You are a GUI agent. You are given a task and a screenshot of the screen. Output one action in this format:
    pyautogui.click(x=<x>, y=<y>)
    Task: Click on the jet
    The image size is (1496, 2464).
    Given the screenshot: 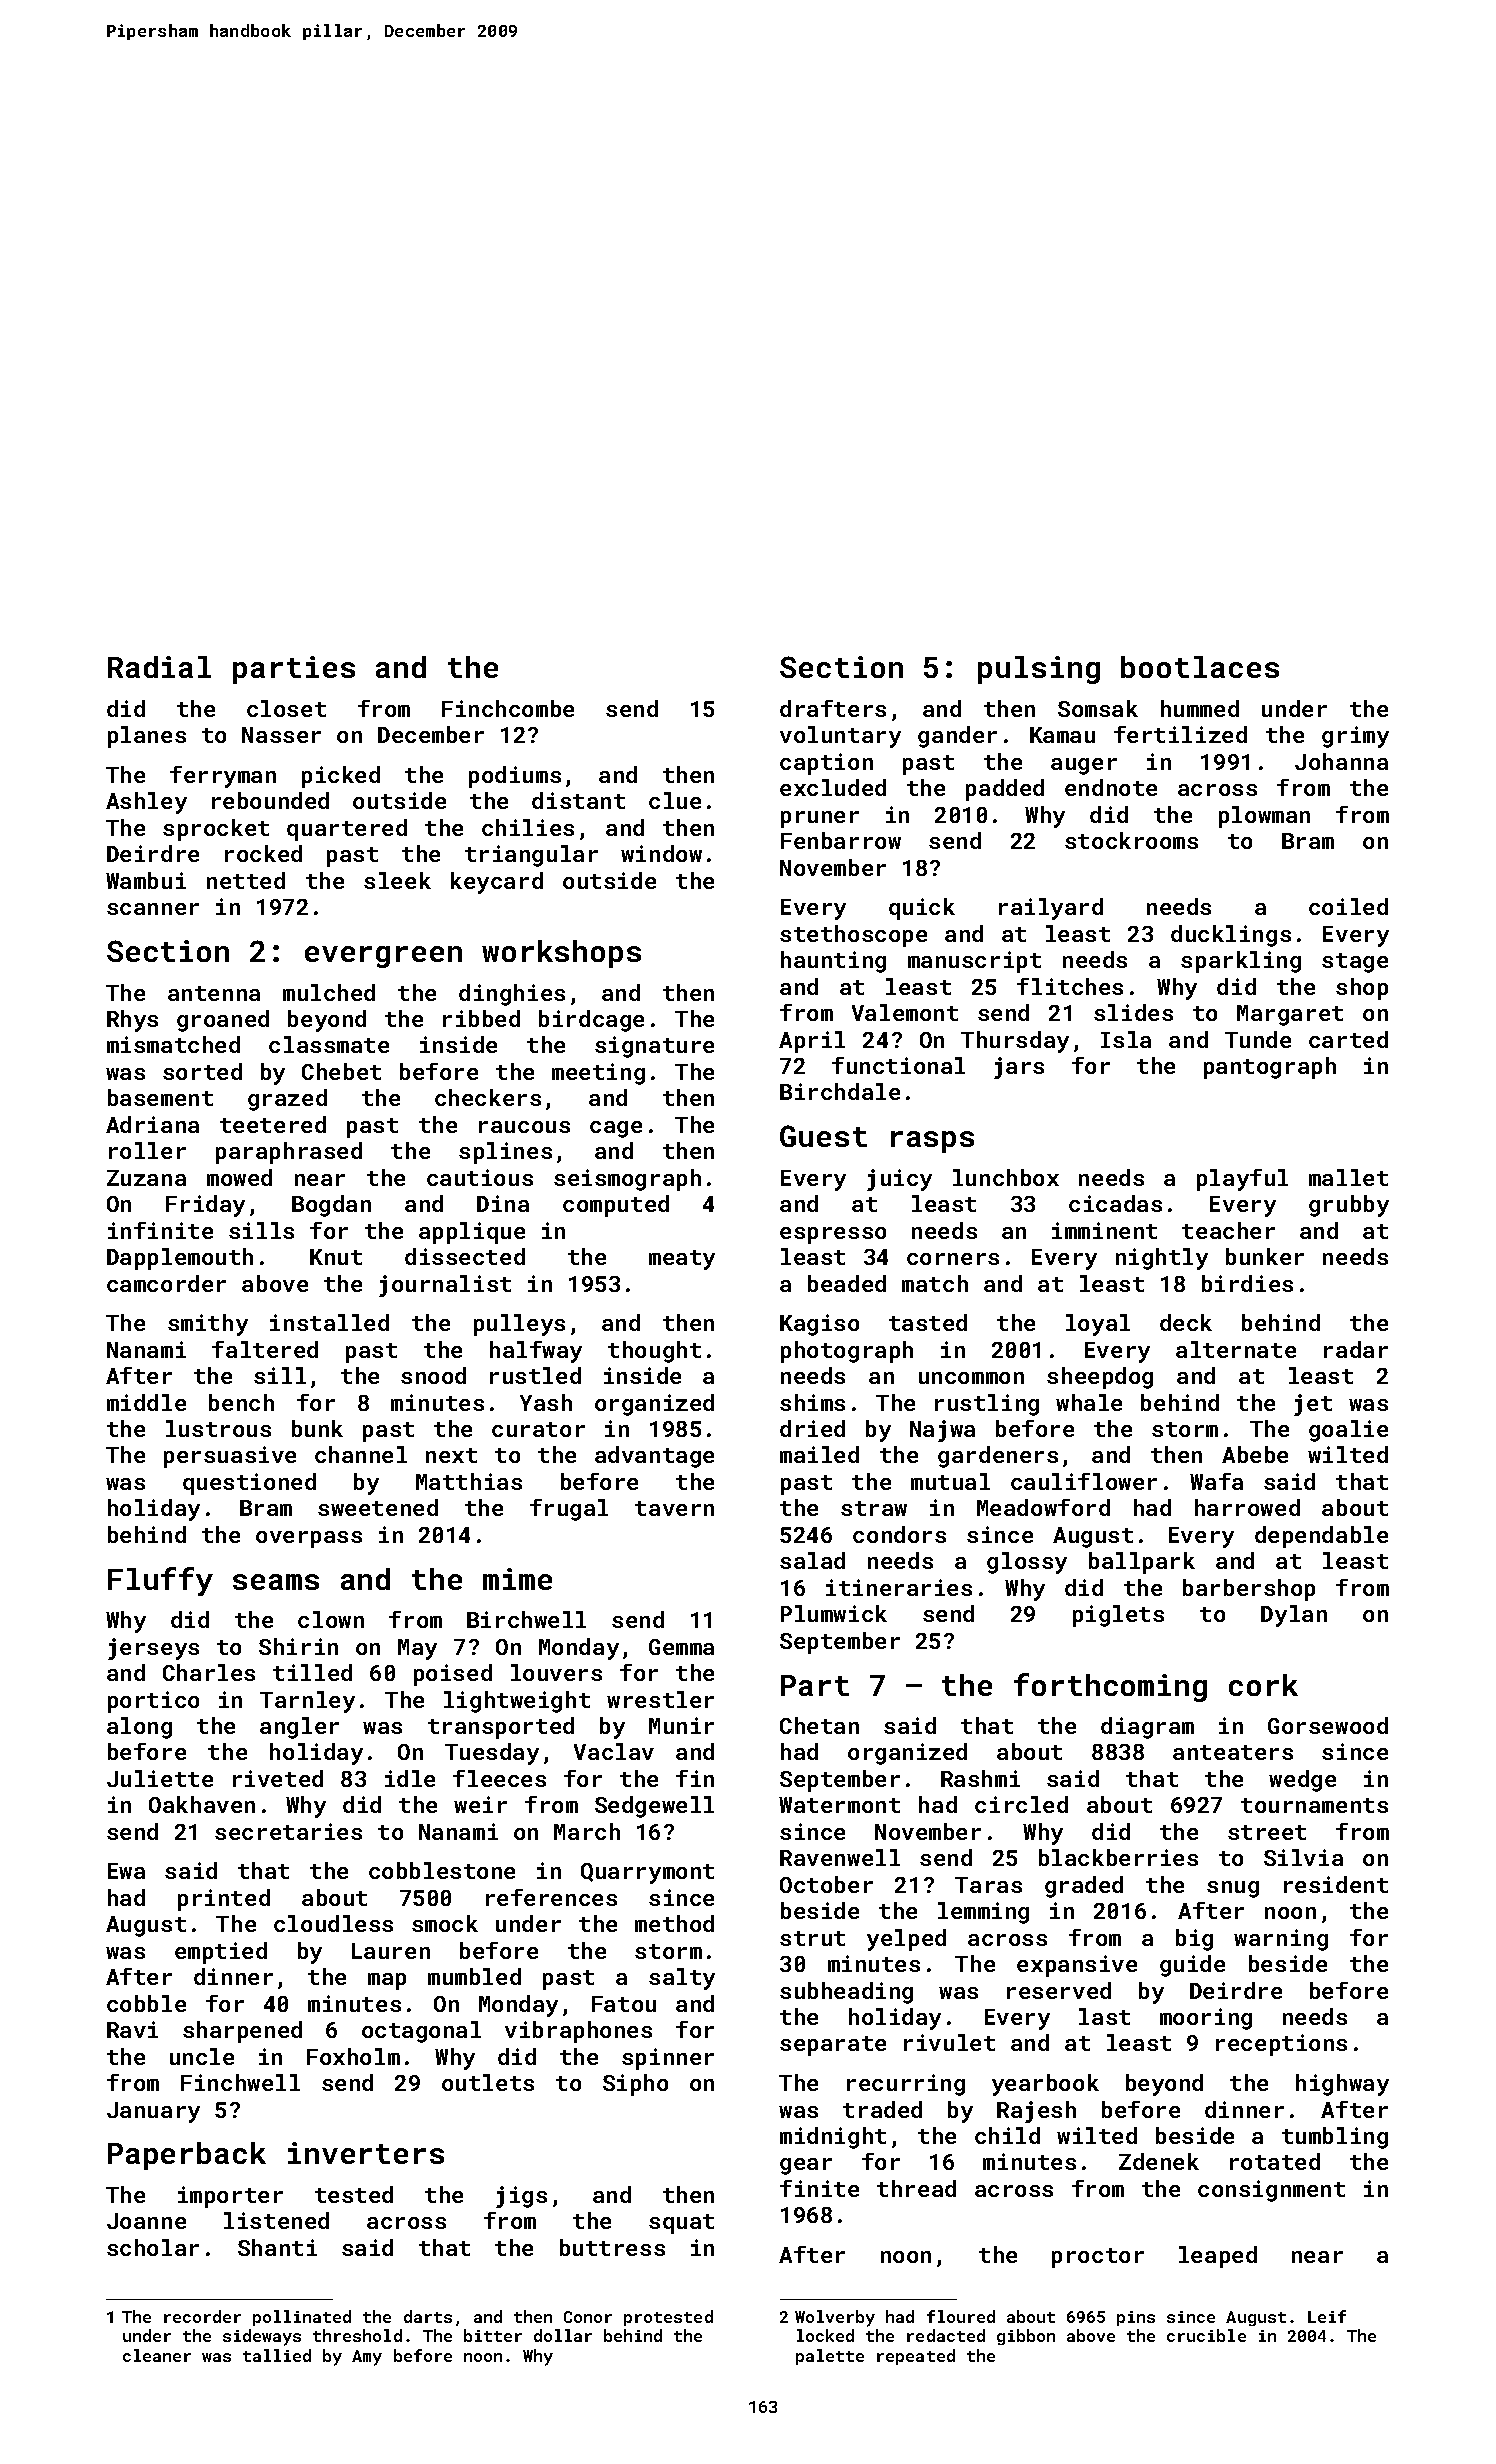 What is the action you would take?
    pyautogui.click(x=1313, y=1405)
